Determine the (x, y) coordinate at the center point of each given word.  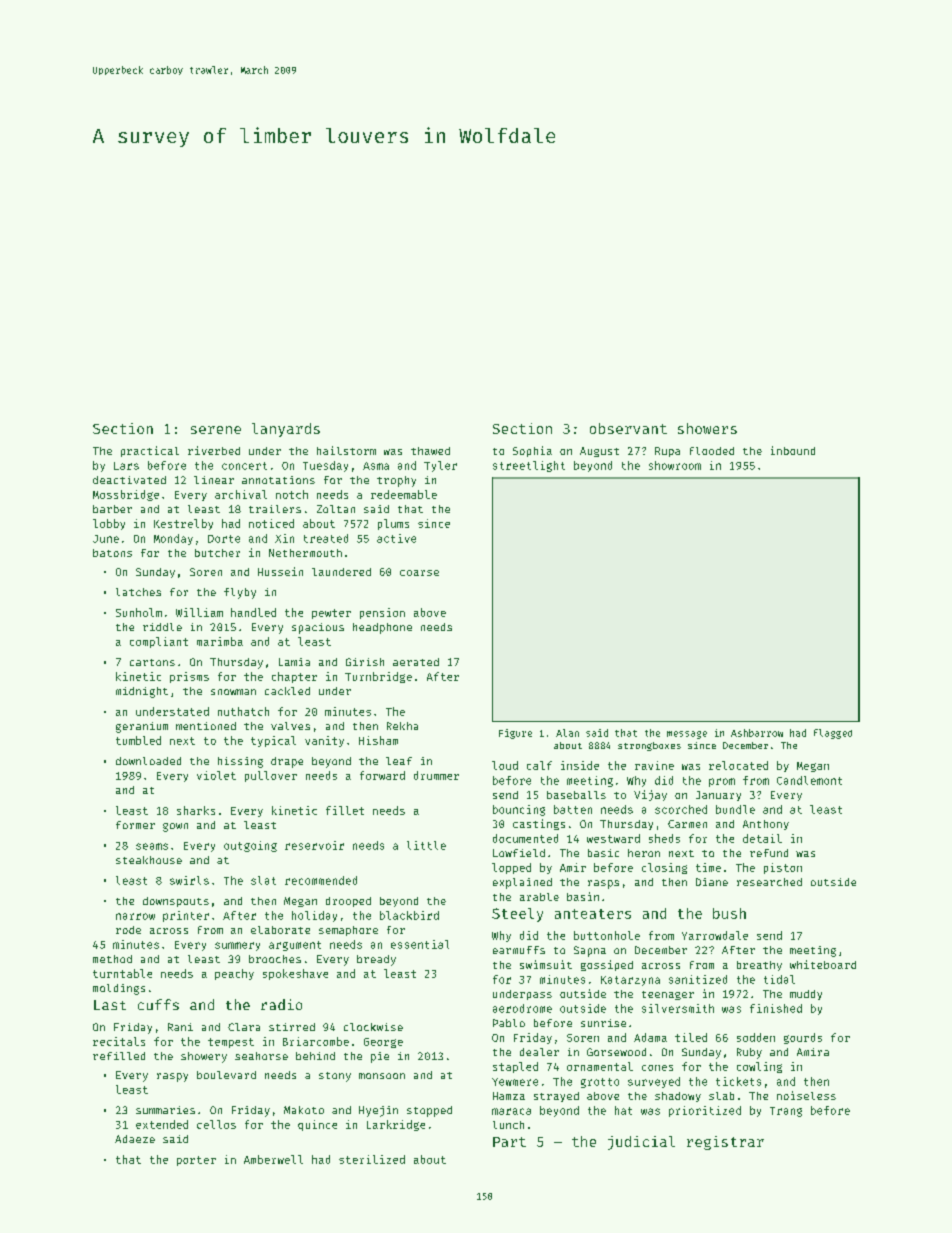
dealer (539, 1052)
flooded (712, 451)
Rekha (402, 726)
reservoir (314, 845)
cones (657, 1068)
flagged (833, 734)
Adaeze (135, 1139)
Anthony (766, 825)
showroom (675, 465)
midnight (142, 692)
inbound (793, 450)
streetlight (529, 466)
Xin (284, 538)
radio (281, 1004)
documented (525, 838)
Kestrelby (183, 524)
